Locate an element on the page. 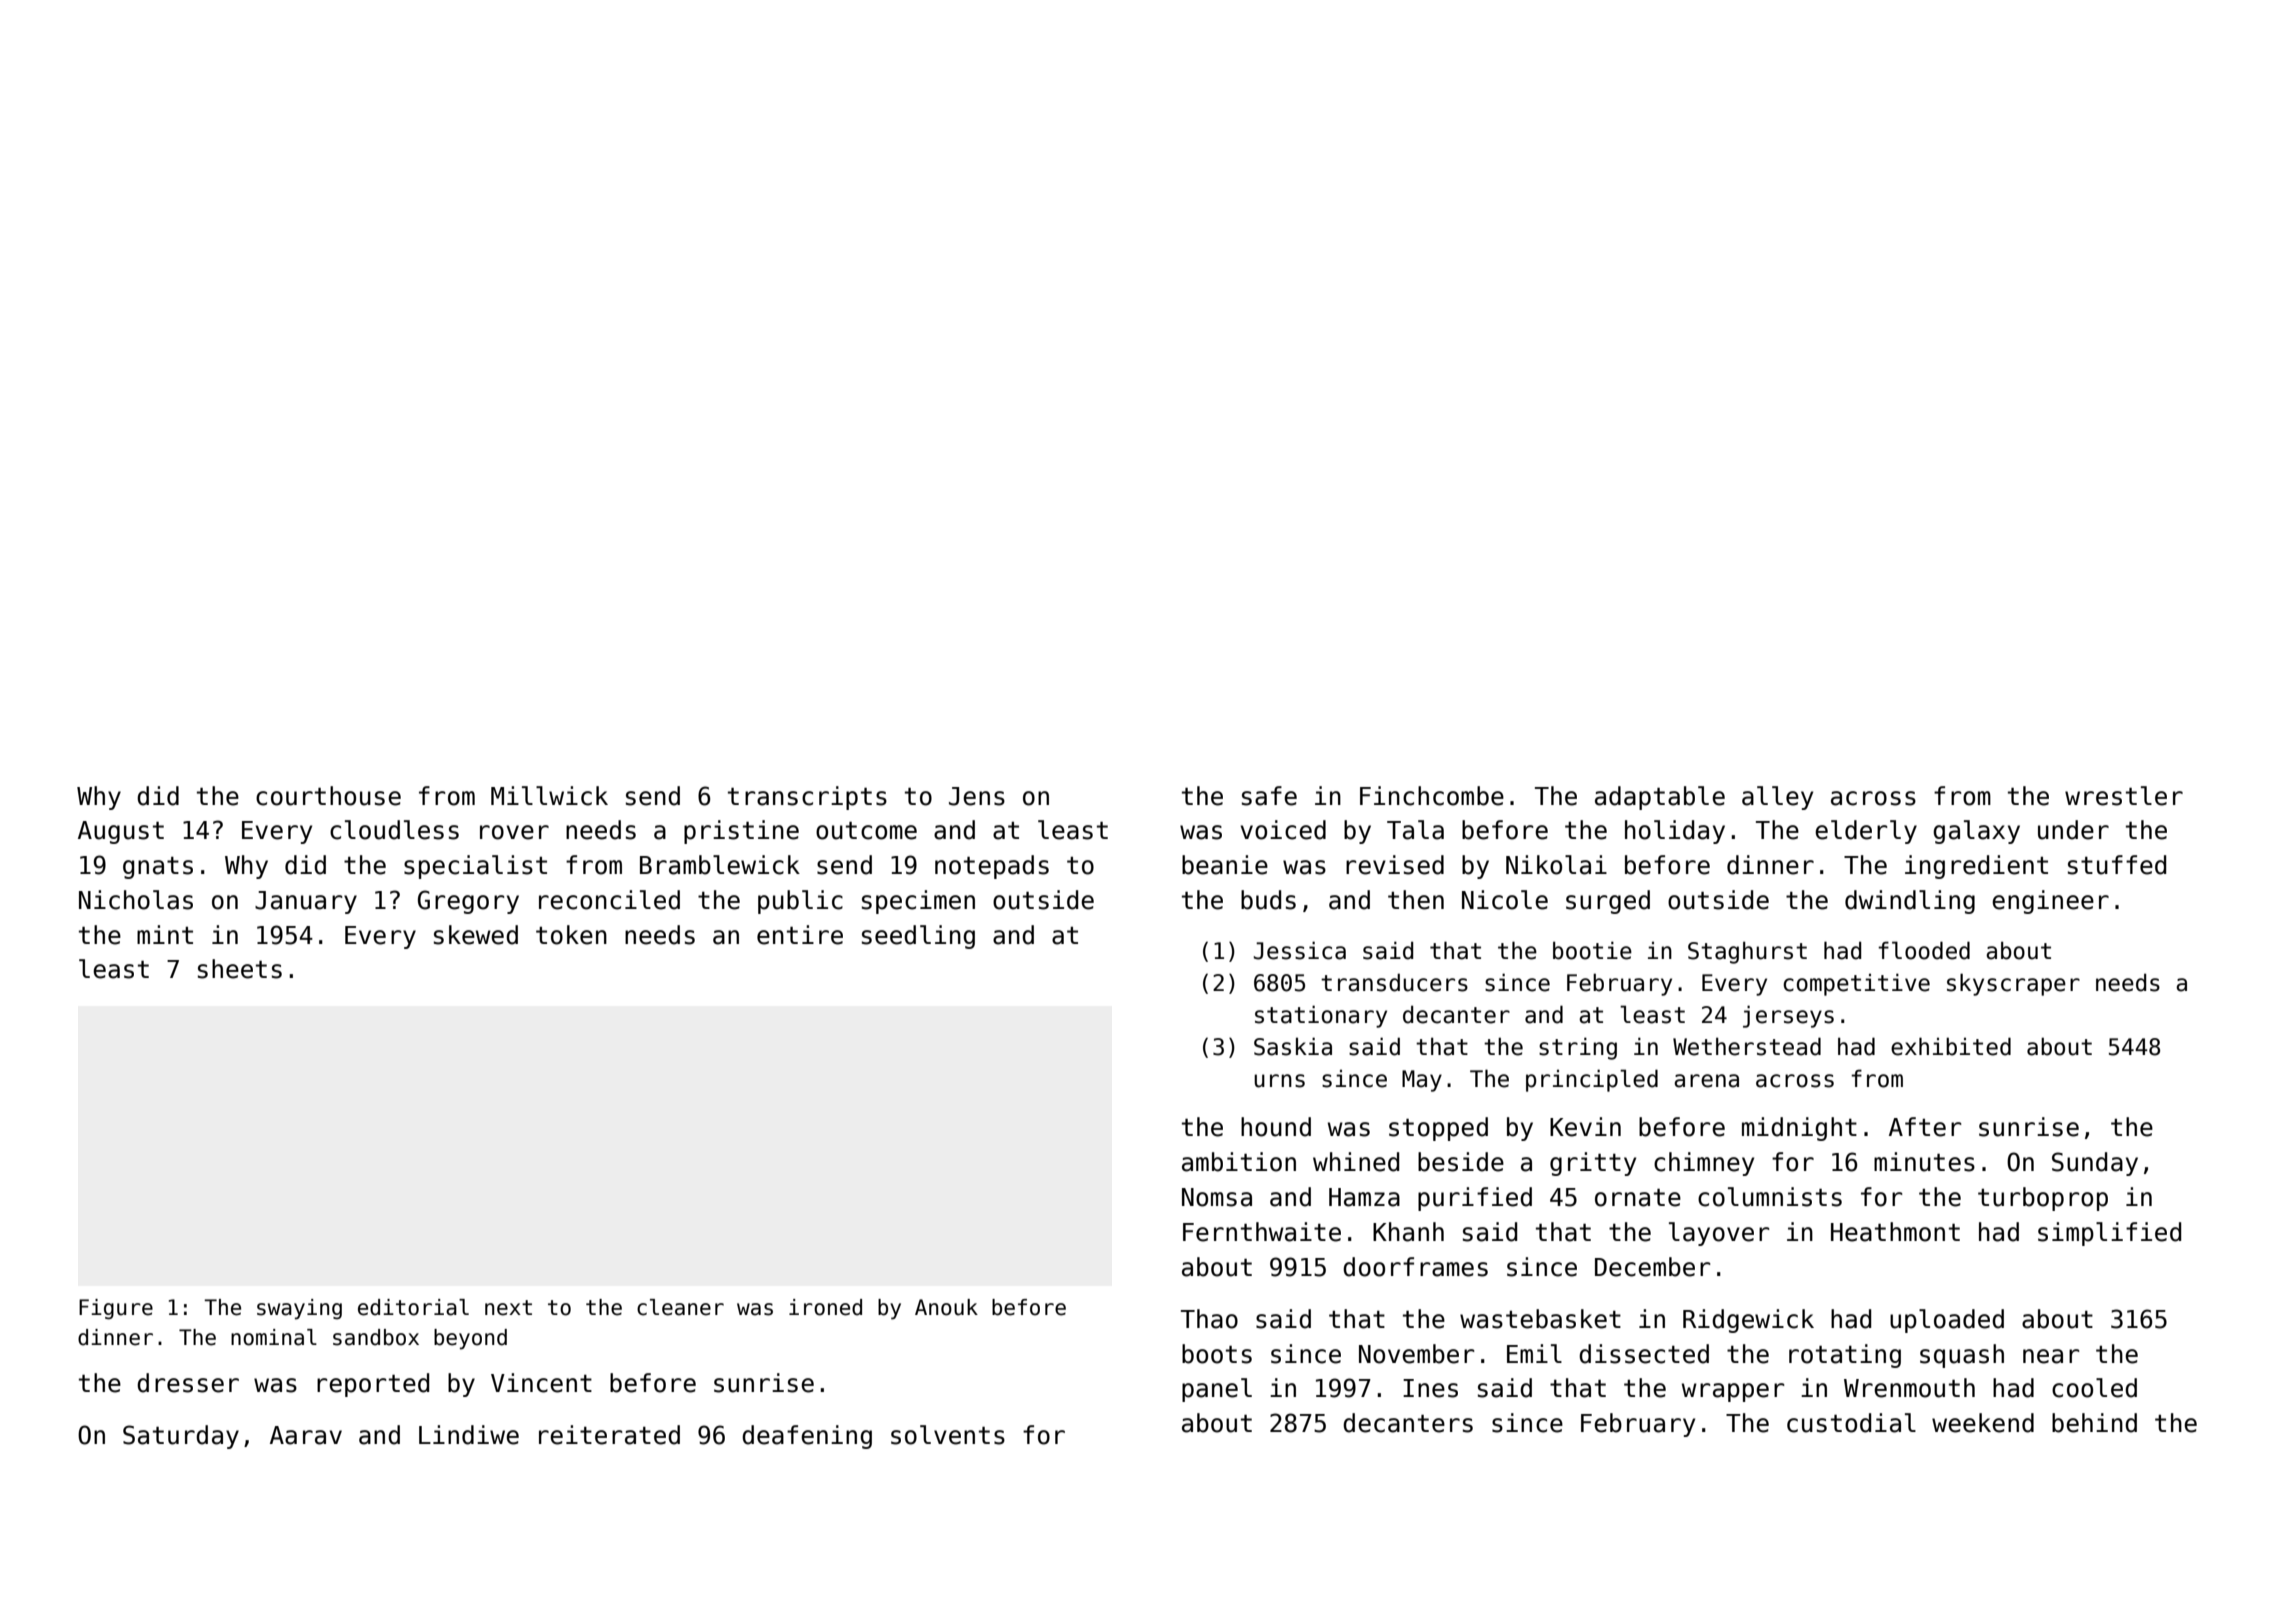 Image resolution: width=2292 pixels, height=1620 pixels. layover is located at coordinates (1719, 1234).
